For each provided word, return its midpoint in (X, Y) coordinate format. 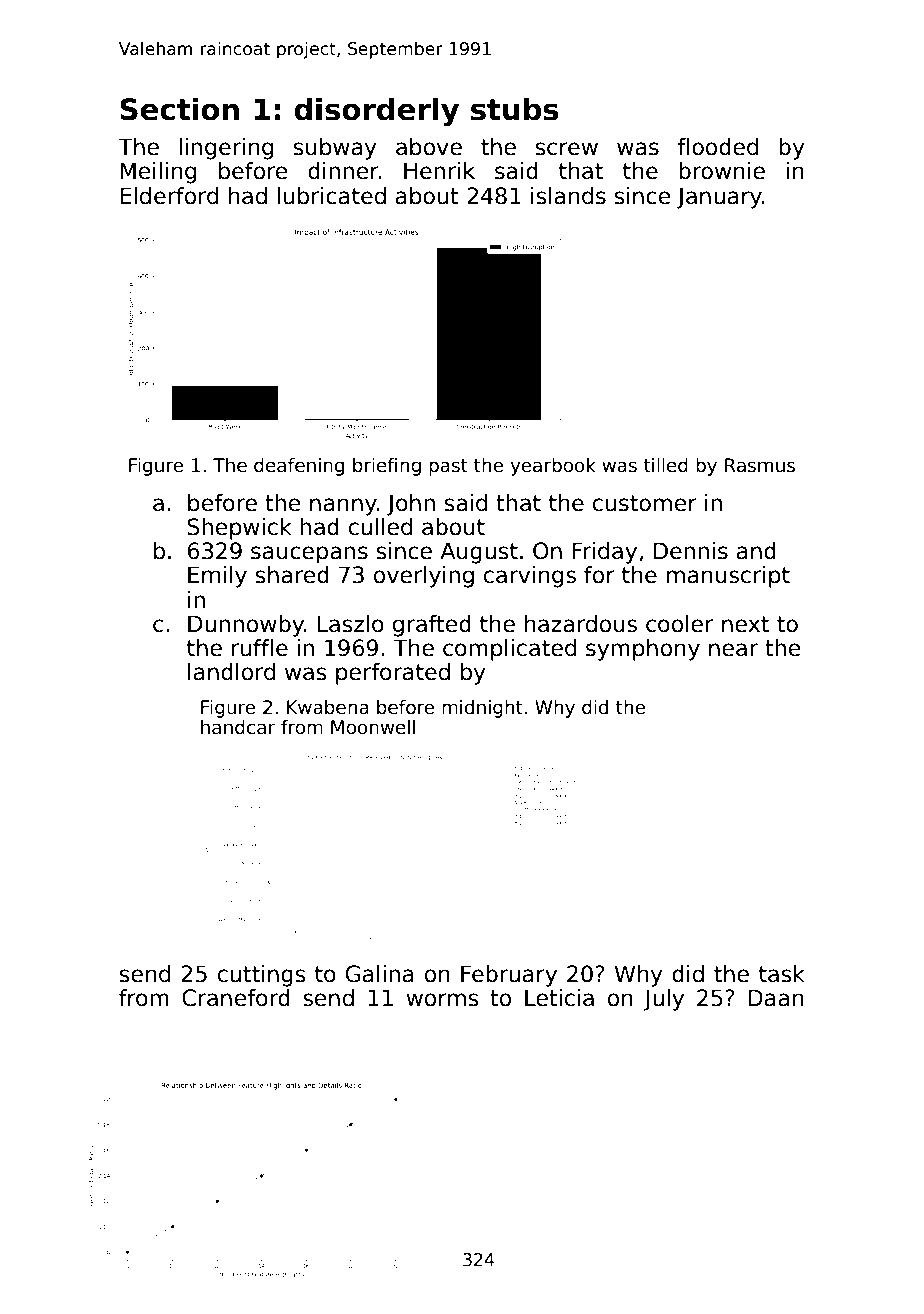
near (733, 650)
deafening (299, 467)
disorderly (376, 112)
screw (567, 149)
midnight (482, 709)
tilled (666, 465)
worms (442, 1000)
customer (645, 503)
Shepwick (239, 529)
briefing (387, 467)
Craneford (236, 998)
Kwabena (328, 707)
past (448, 467)
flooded (717, 147)
